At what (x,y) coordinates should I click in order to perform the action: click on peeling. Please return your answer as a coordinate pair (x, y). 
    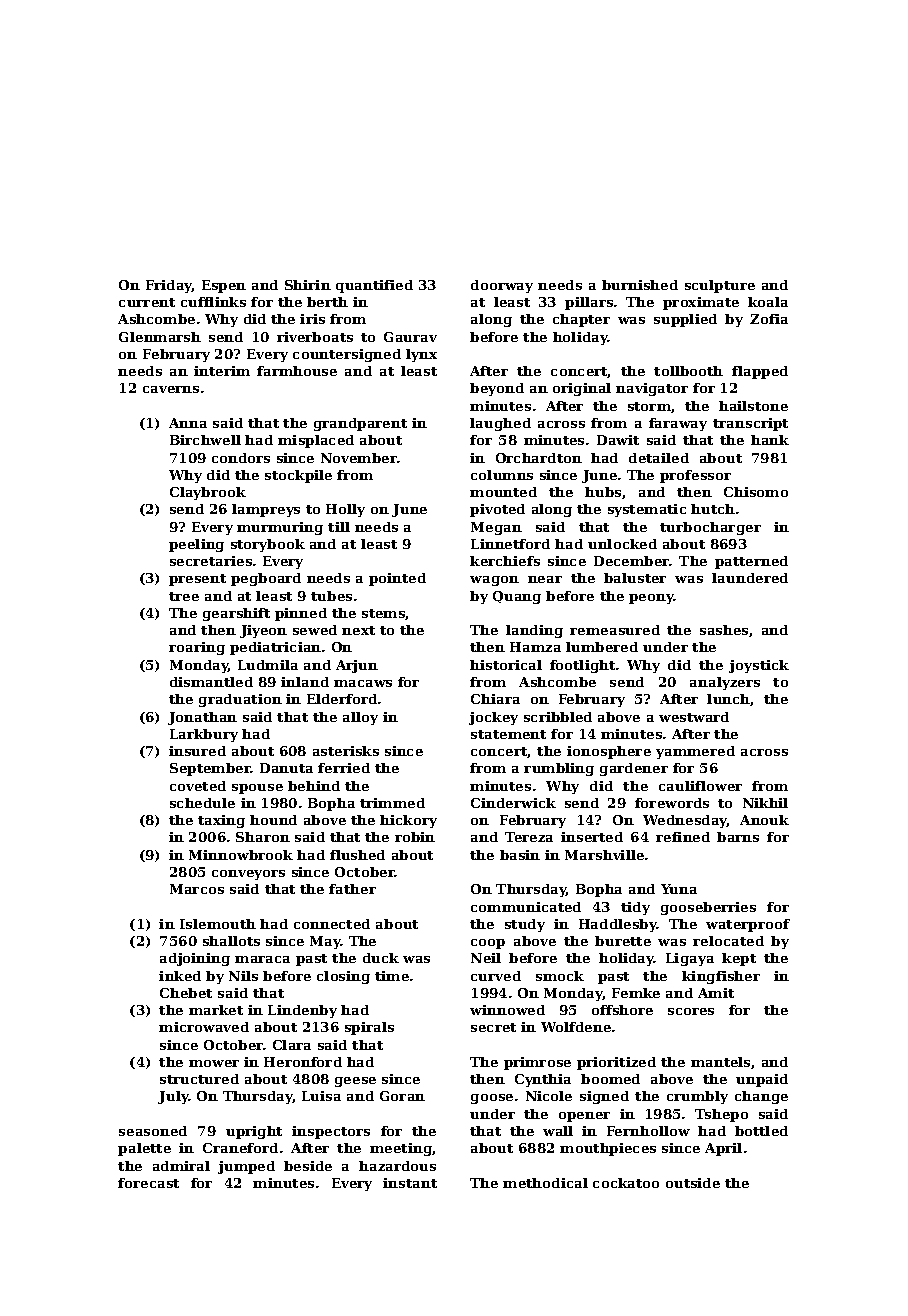
    Looking at the image, I should click on (196, 545).
